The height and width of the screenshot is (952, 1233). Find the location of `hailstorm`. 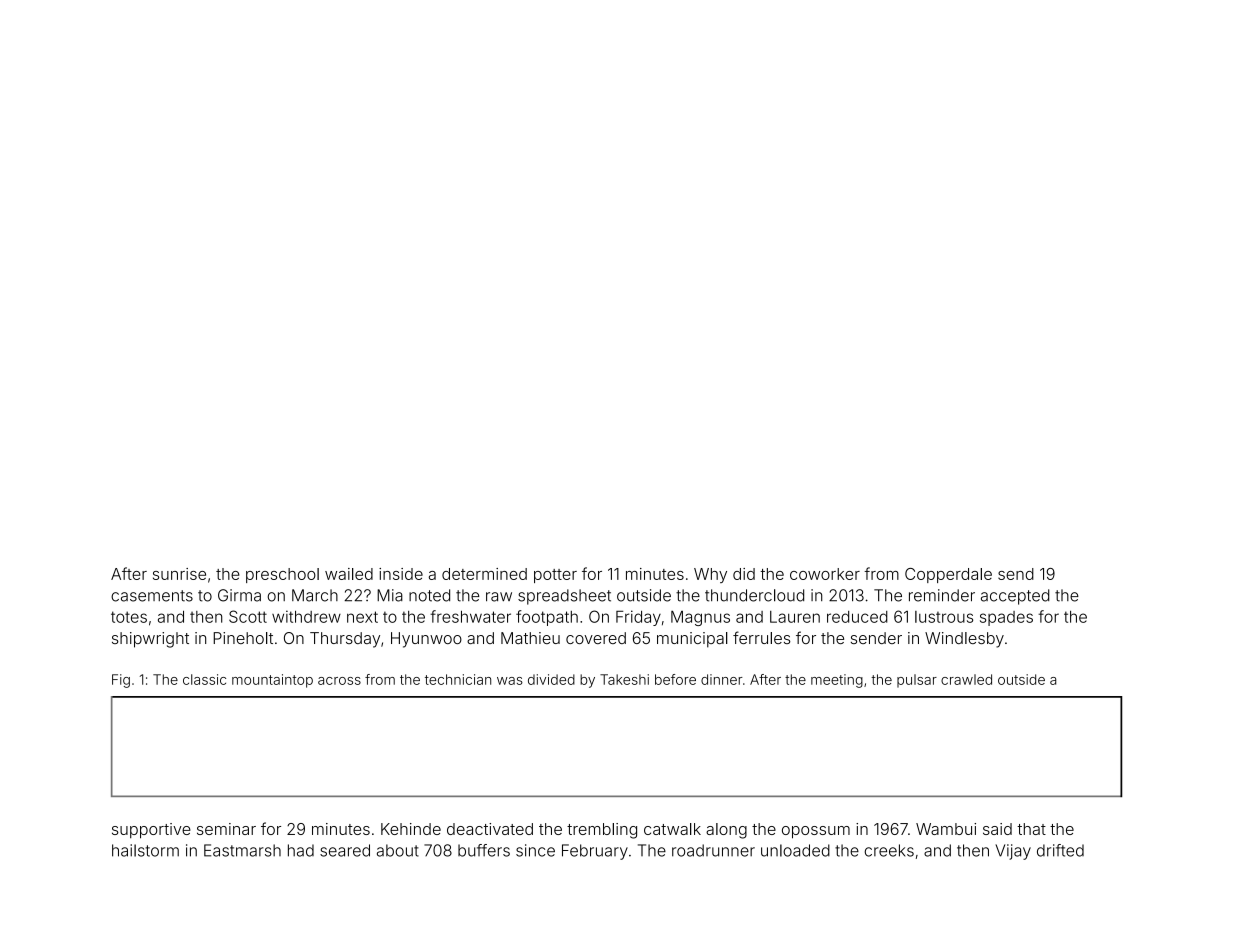

hailstorm is located at coordinates (145, 850).
